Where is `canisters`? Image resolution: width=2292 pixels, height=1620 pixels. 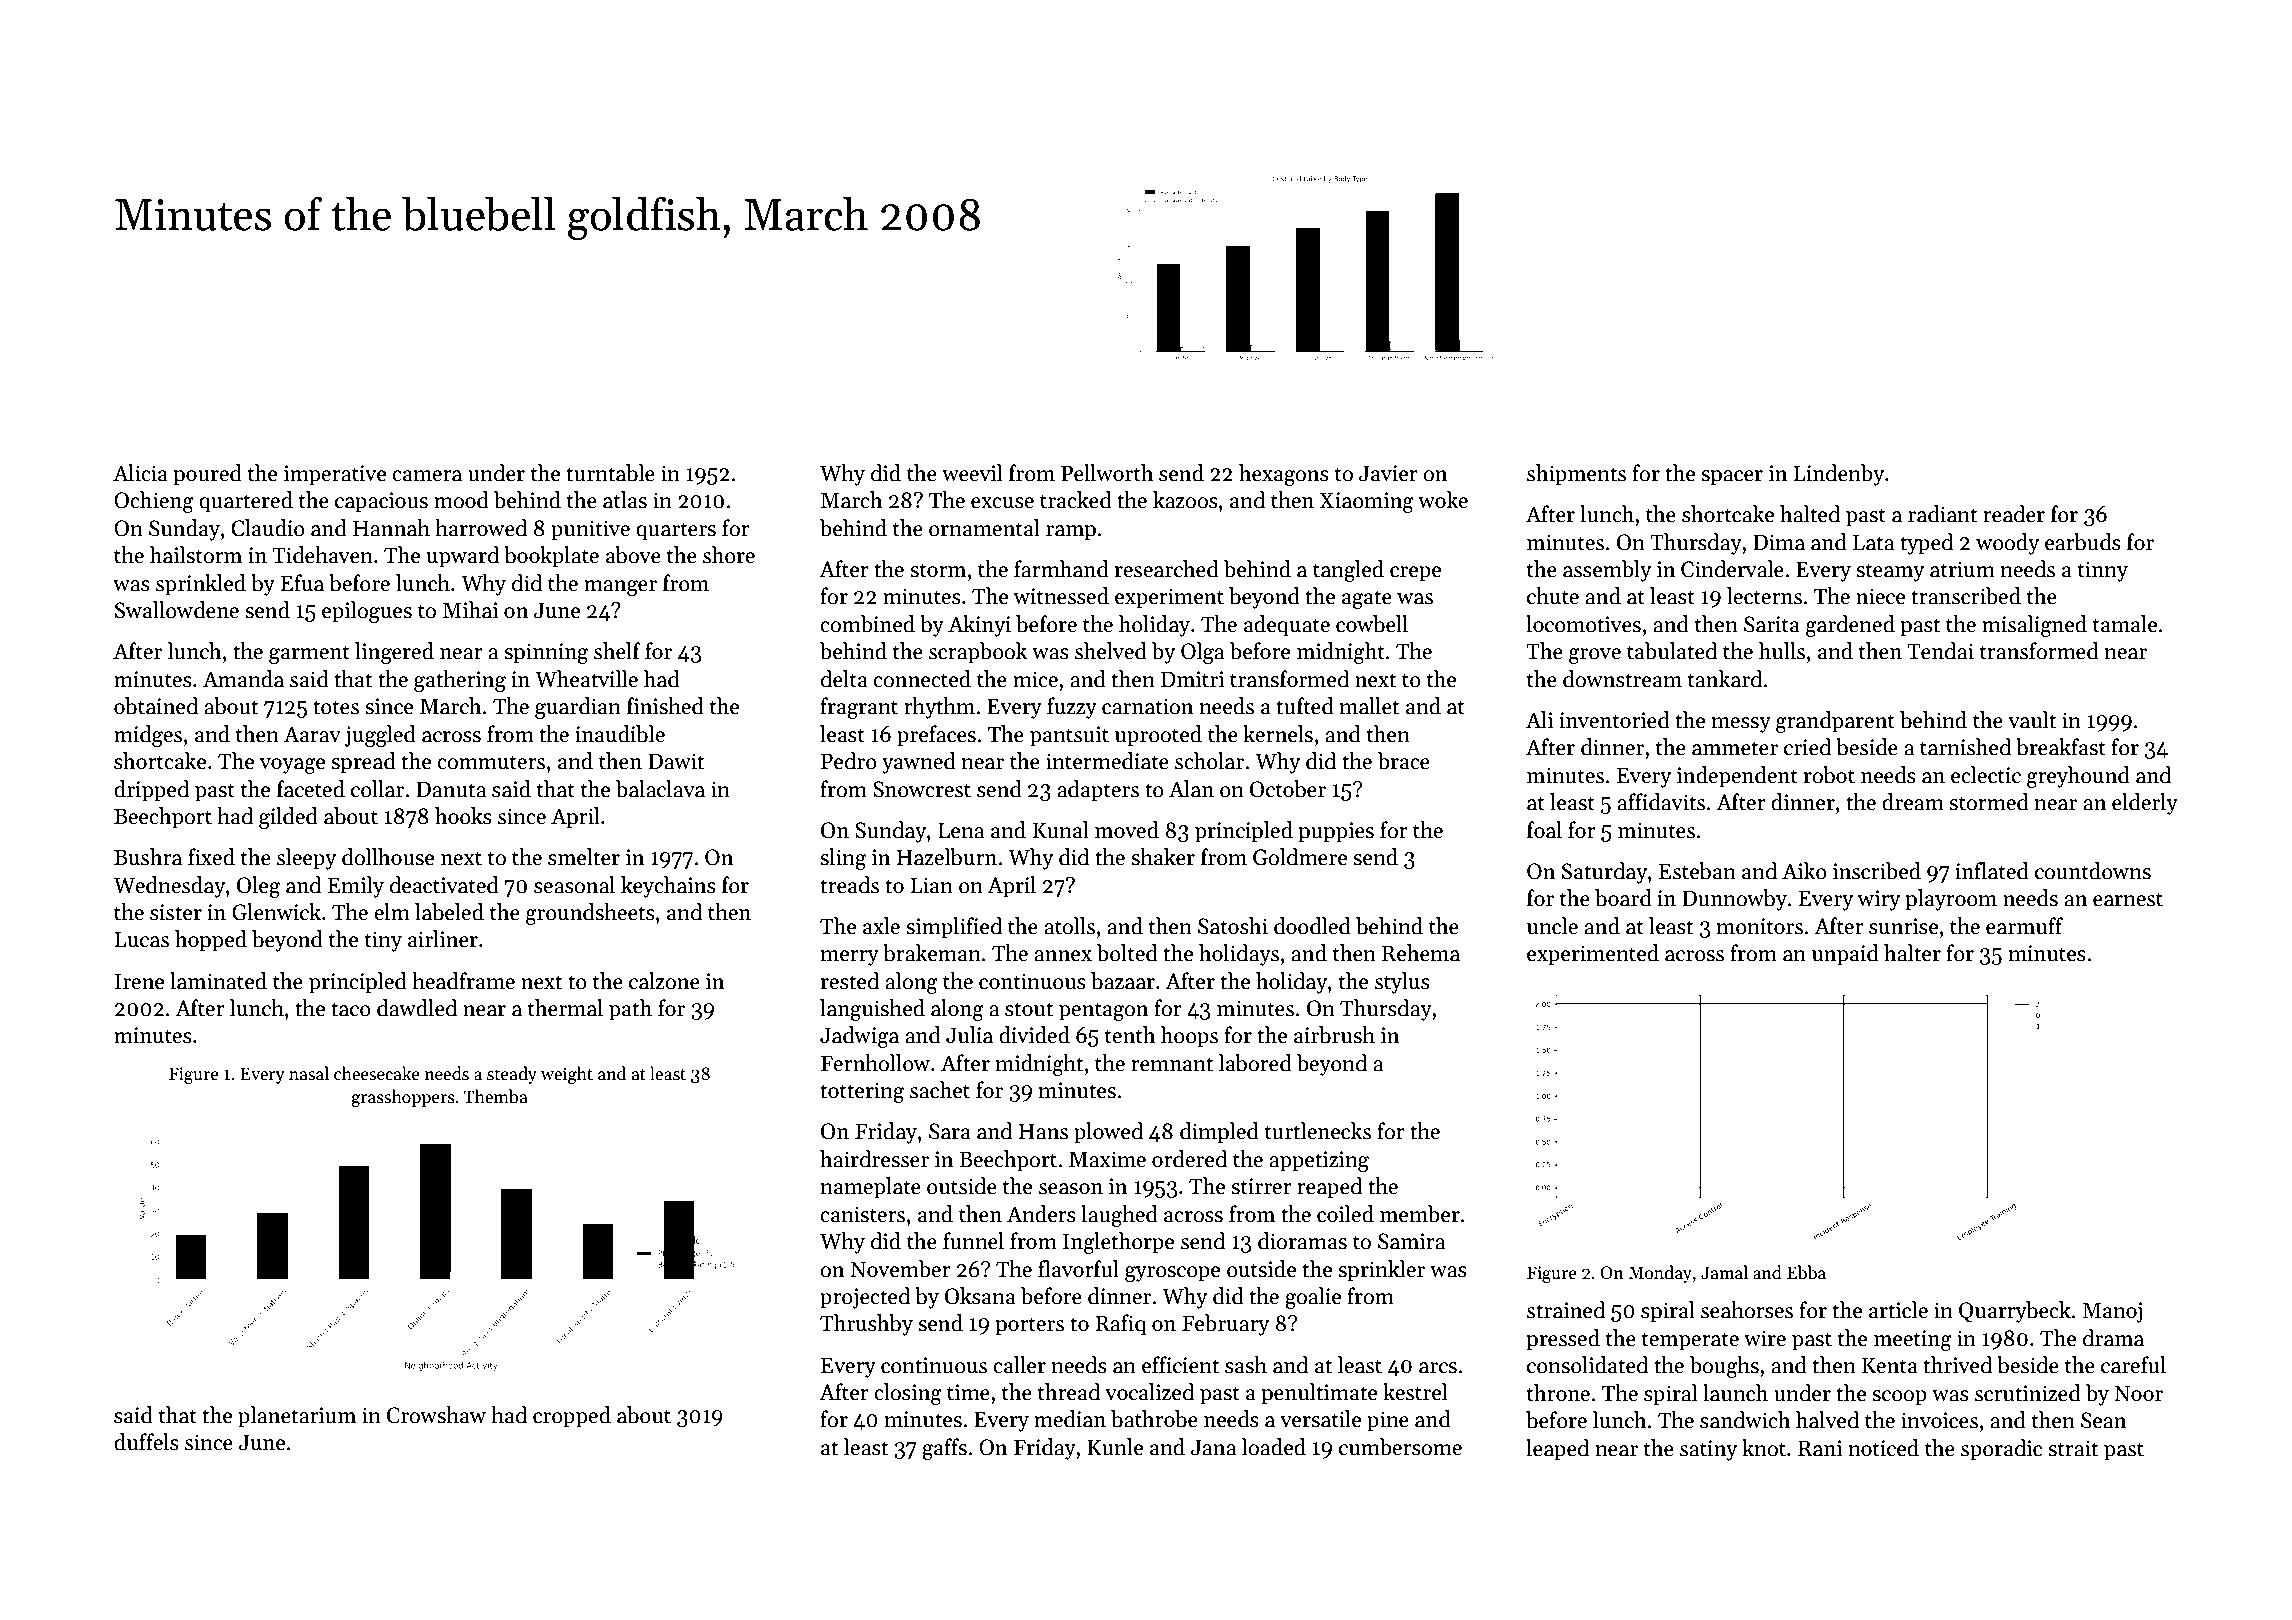 canisters is located at coordinates (862, 1214).
